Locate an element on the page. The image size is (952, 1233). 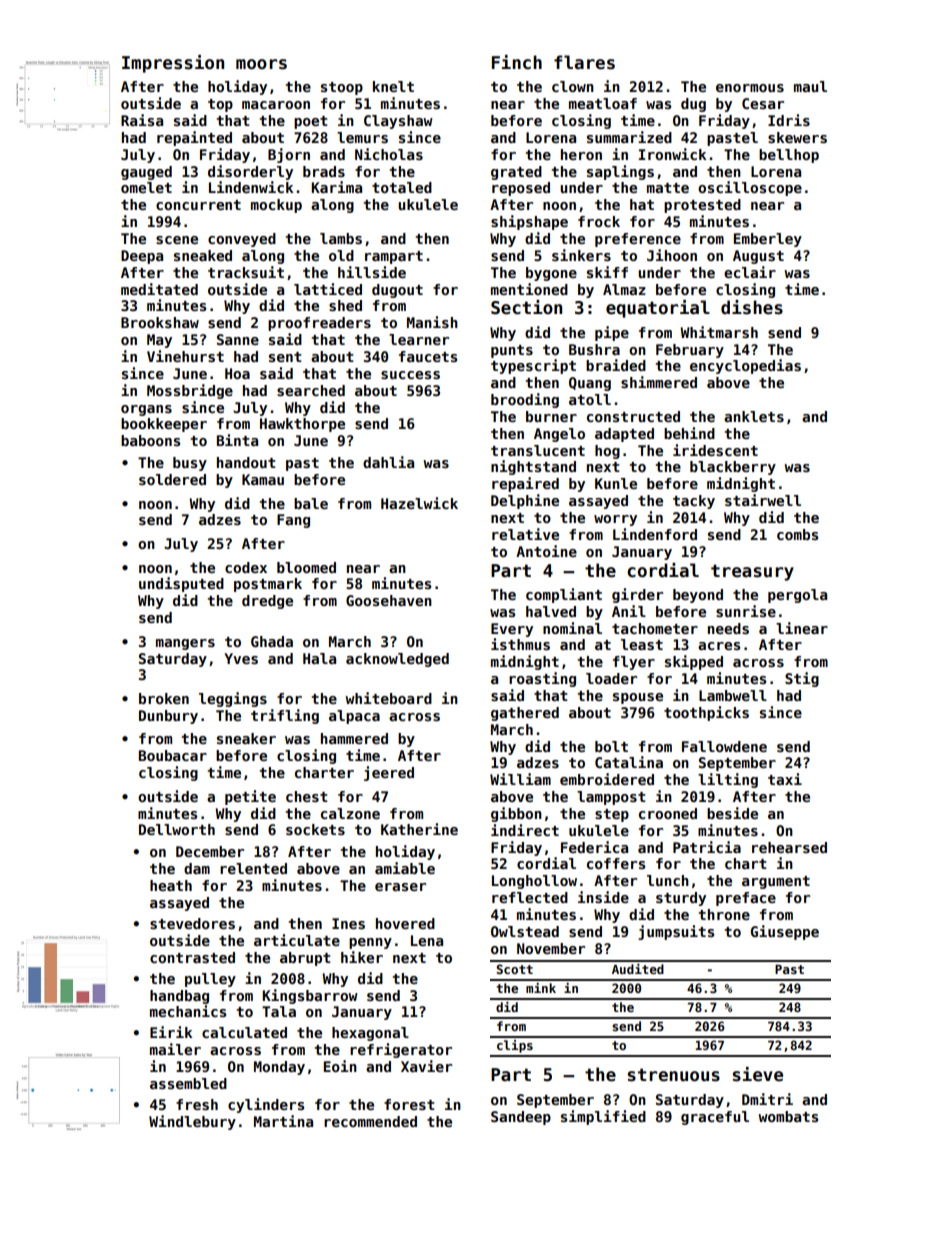
treasury is located at coordinates (752, 572).
